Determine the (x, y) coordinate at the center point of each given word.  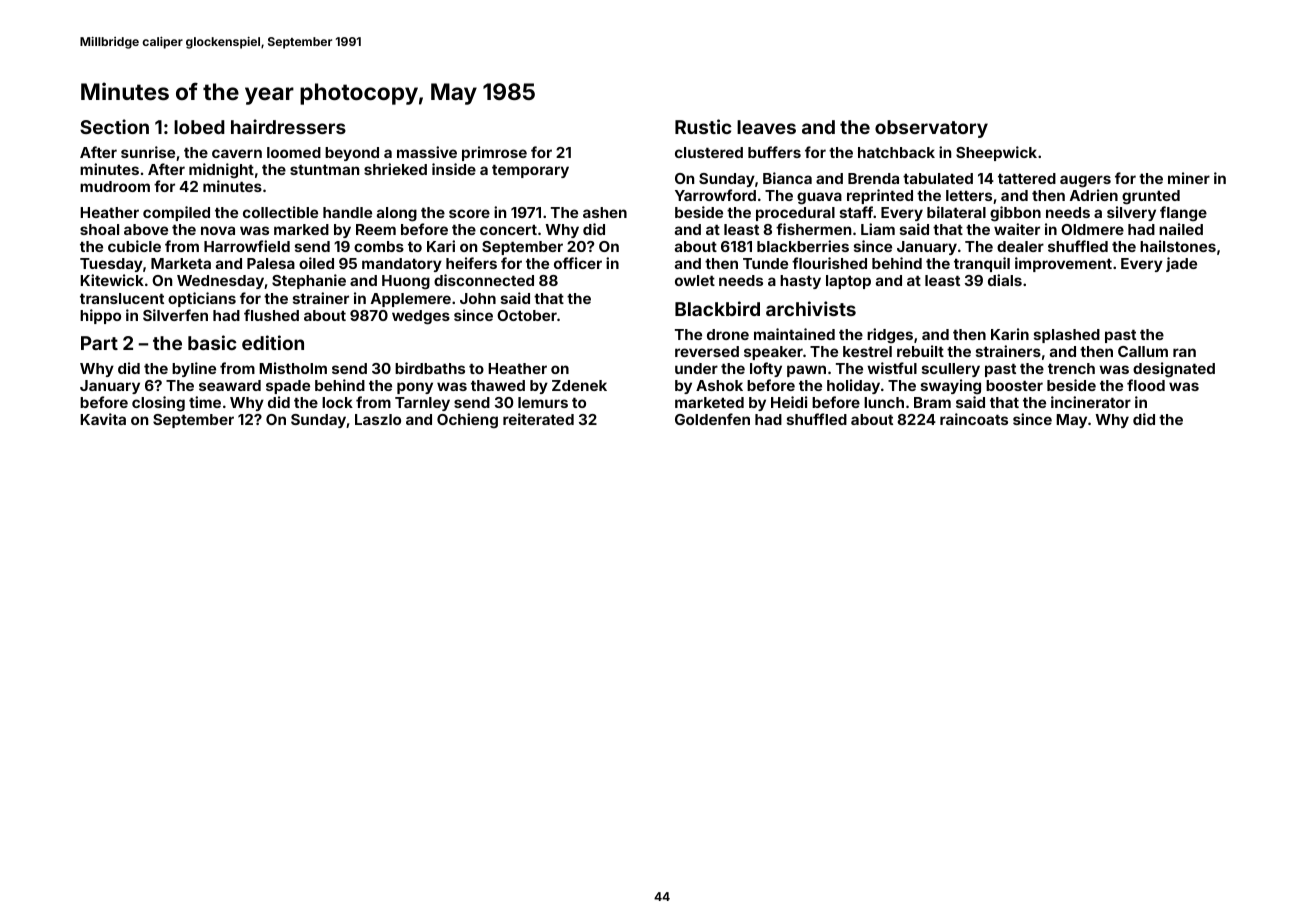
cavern (237, 153)
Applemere (411, 300)
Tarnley (422, 404)
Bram (932, 402)
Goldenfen (712, 419)
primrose (494, 153)
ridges (890, 335)
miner (1189, 178)
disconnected (484, 280)
